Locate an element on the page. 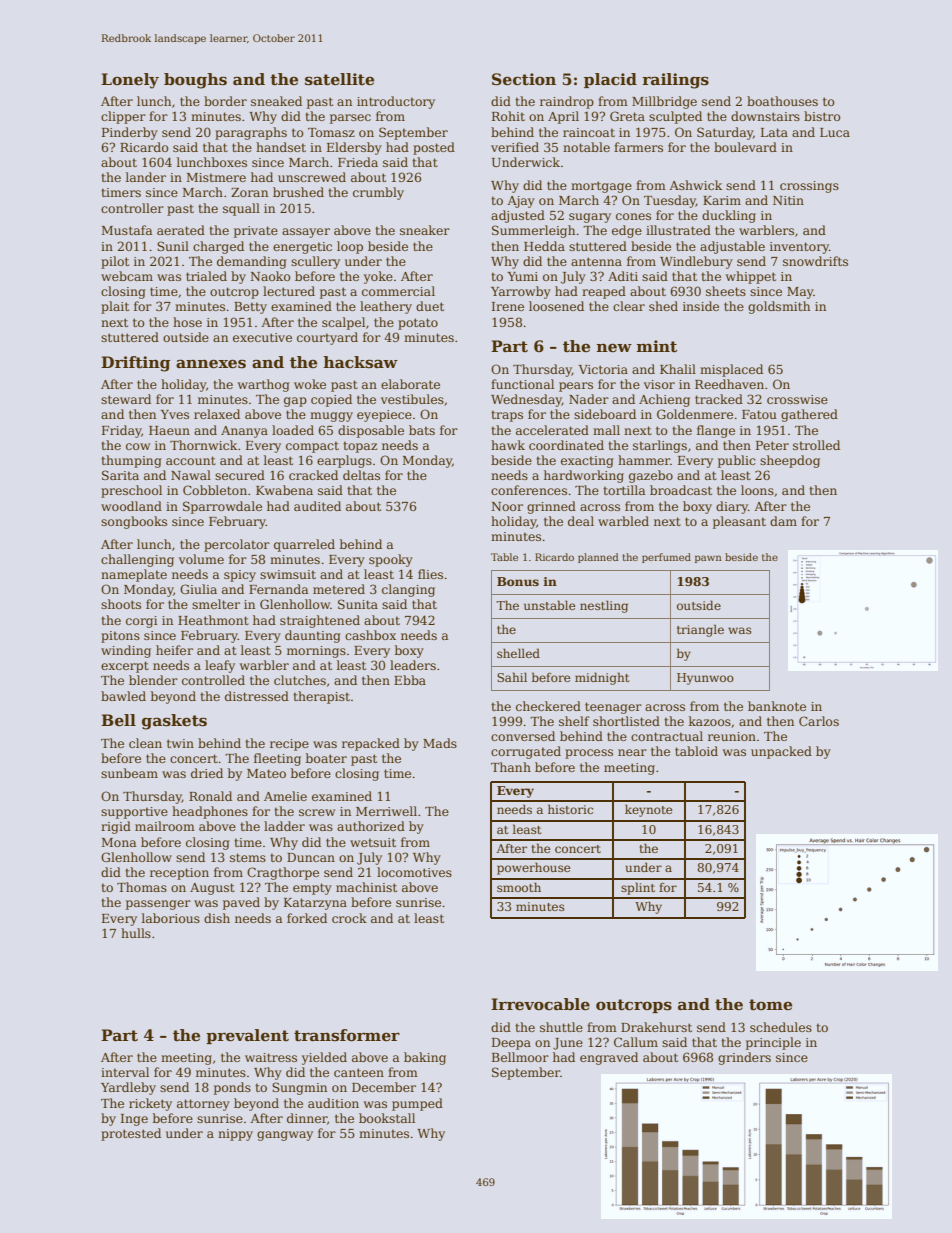 This document has height=1233, width=952. Drakehurst is located at coordinates (656, 1027).
